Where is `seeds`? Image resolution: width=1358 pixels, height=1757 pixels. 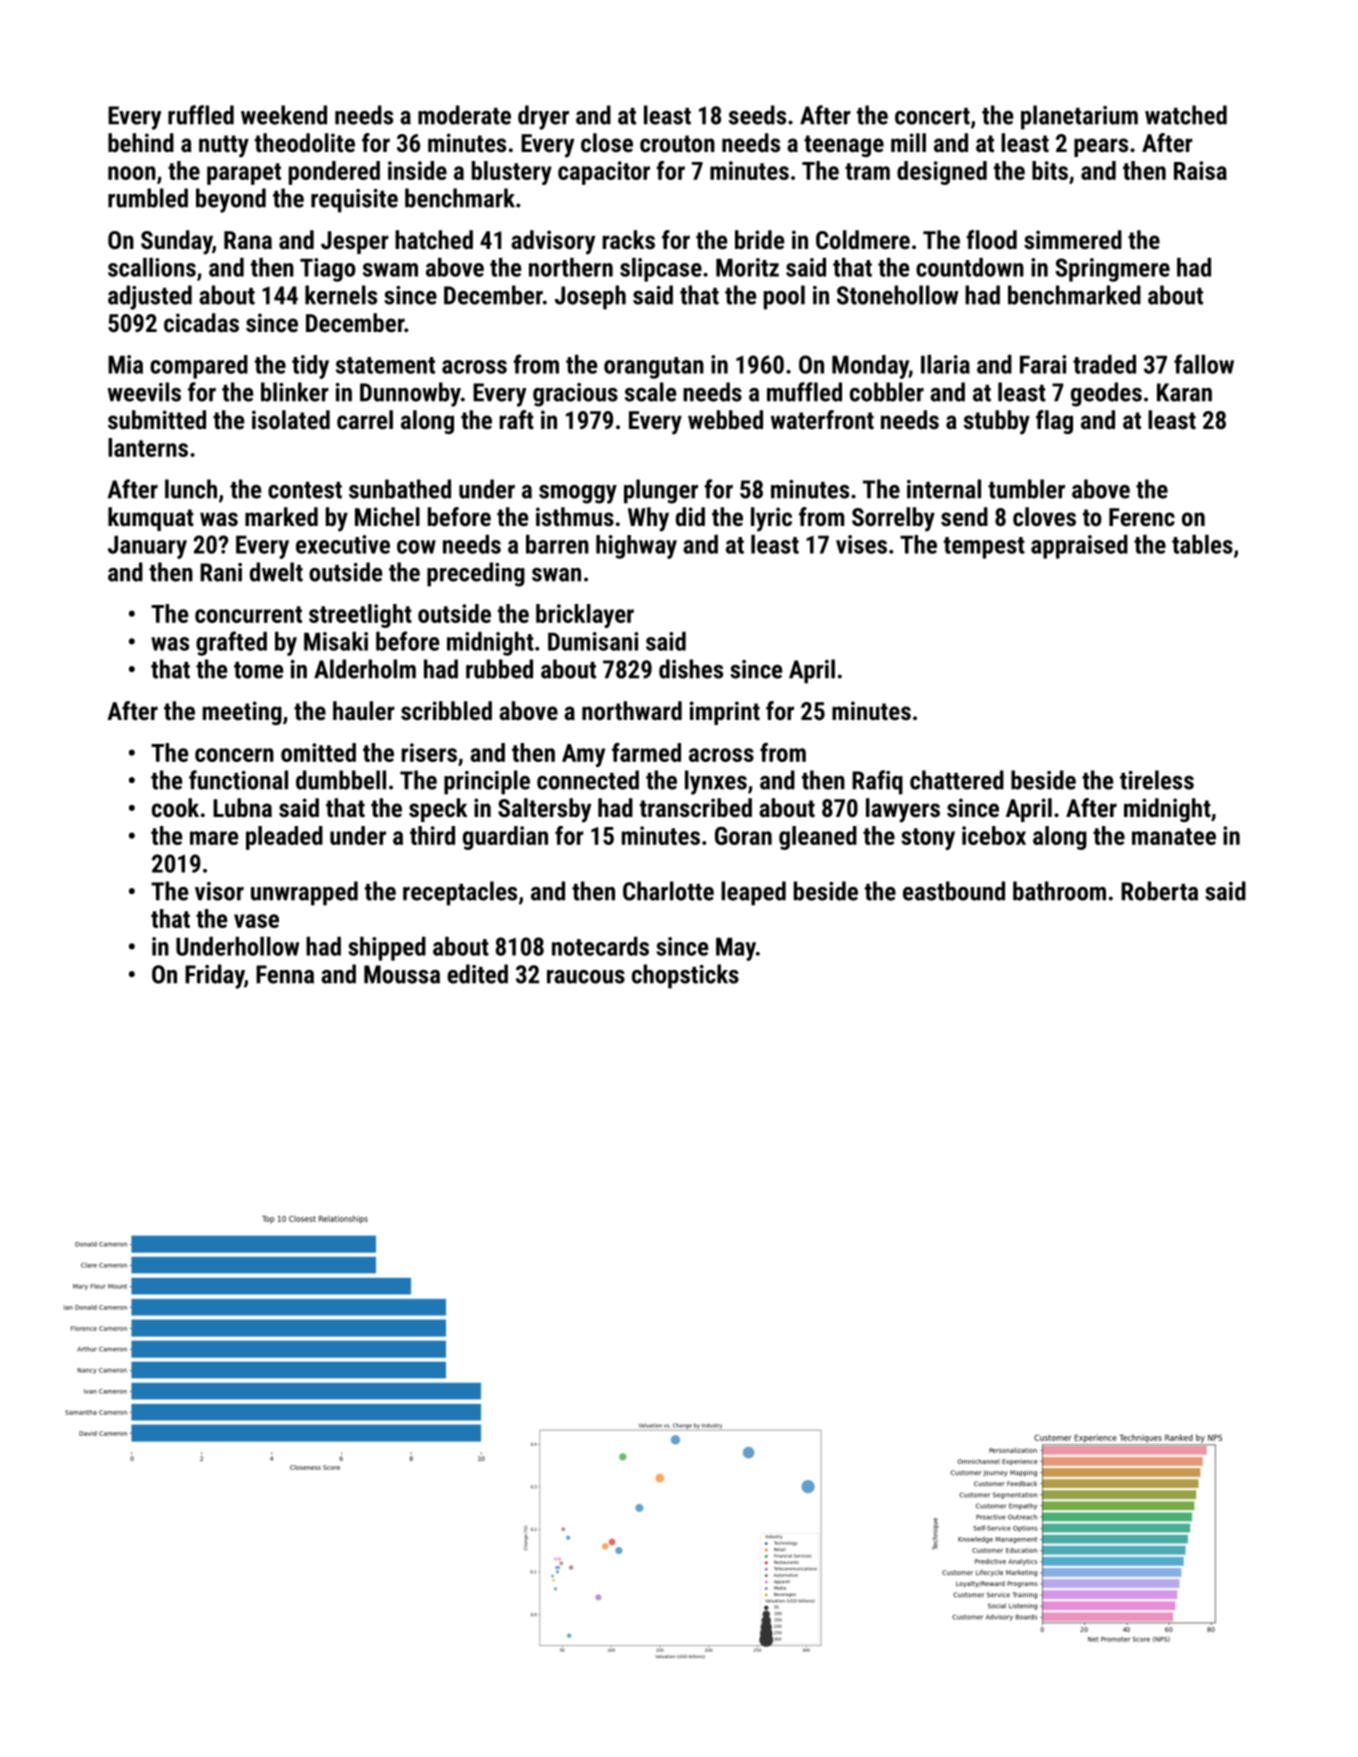 seeds is located at coordinates (757, 115).
